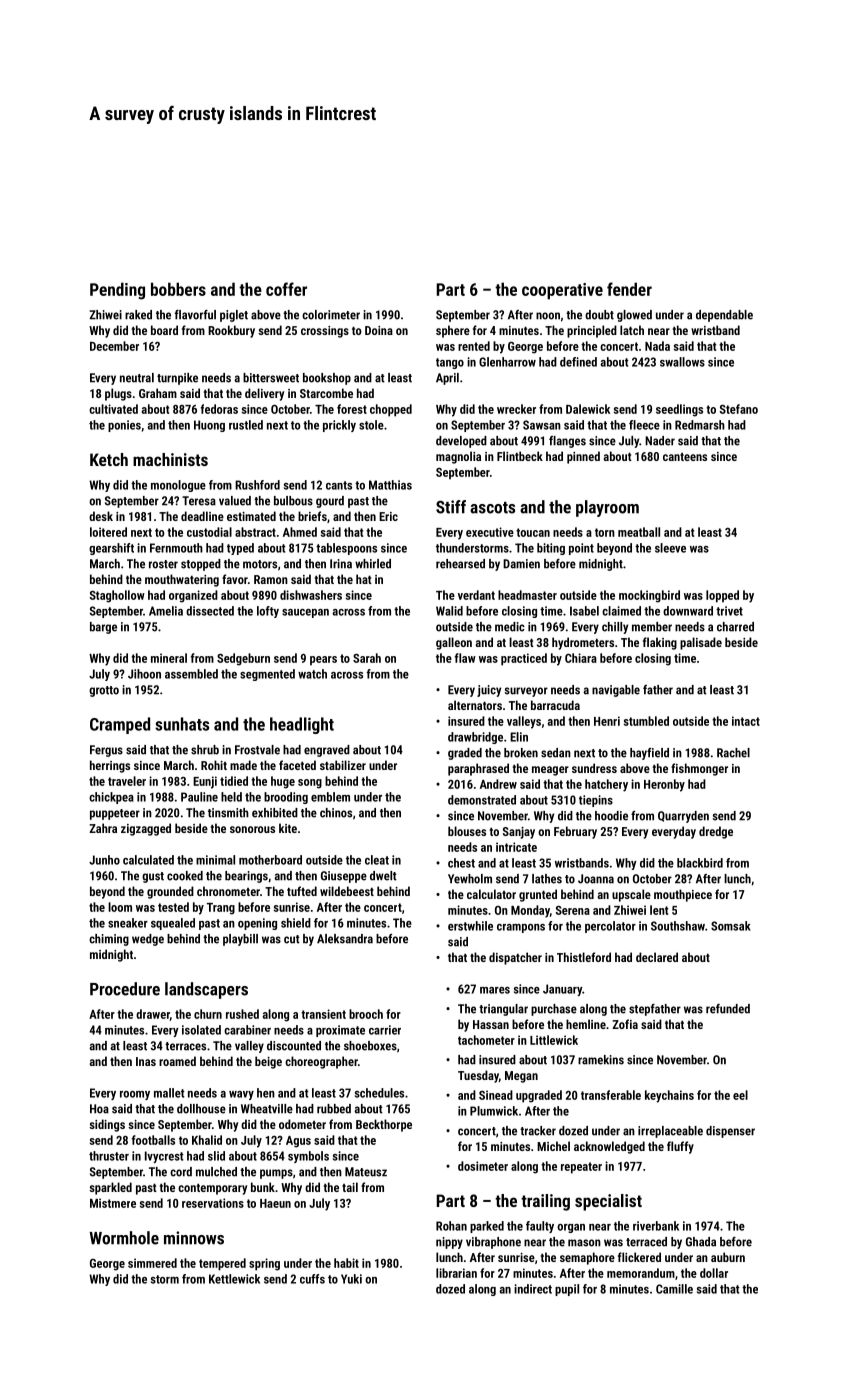 The height and width of the screenshot is (1400, 849). I want to click on librarian, so click(456, 1273).
